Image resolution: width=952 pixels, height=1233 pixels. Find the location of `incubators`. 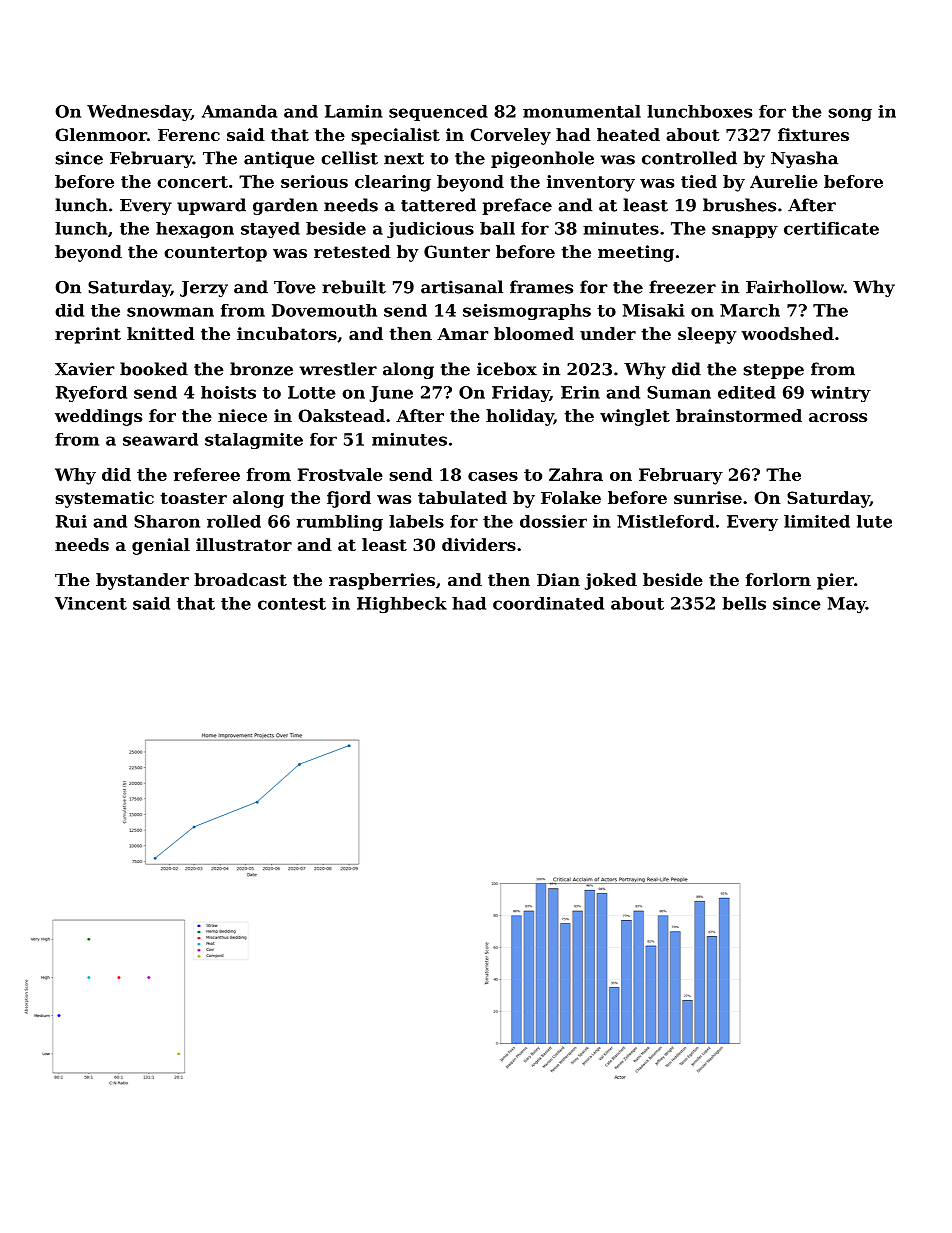

incubators is located at coordinates (287, 333).
